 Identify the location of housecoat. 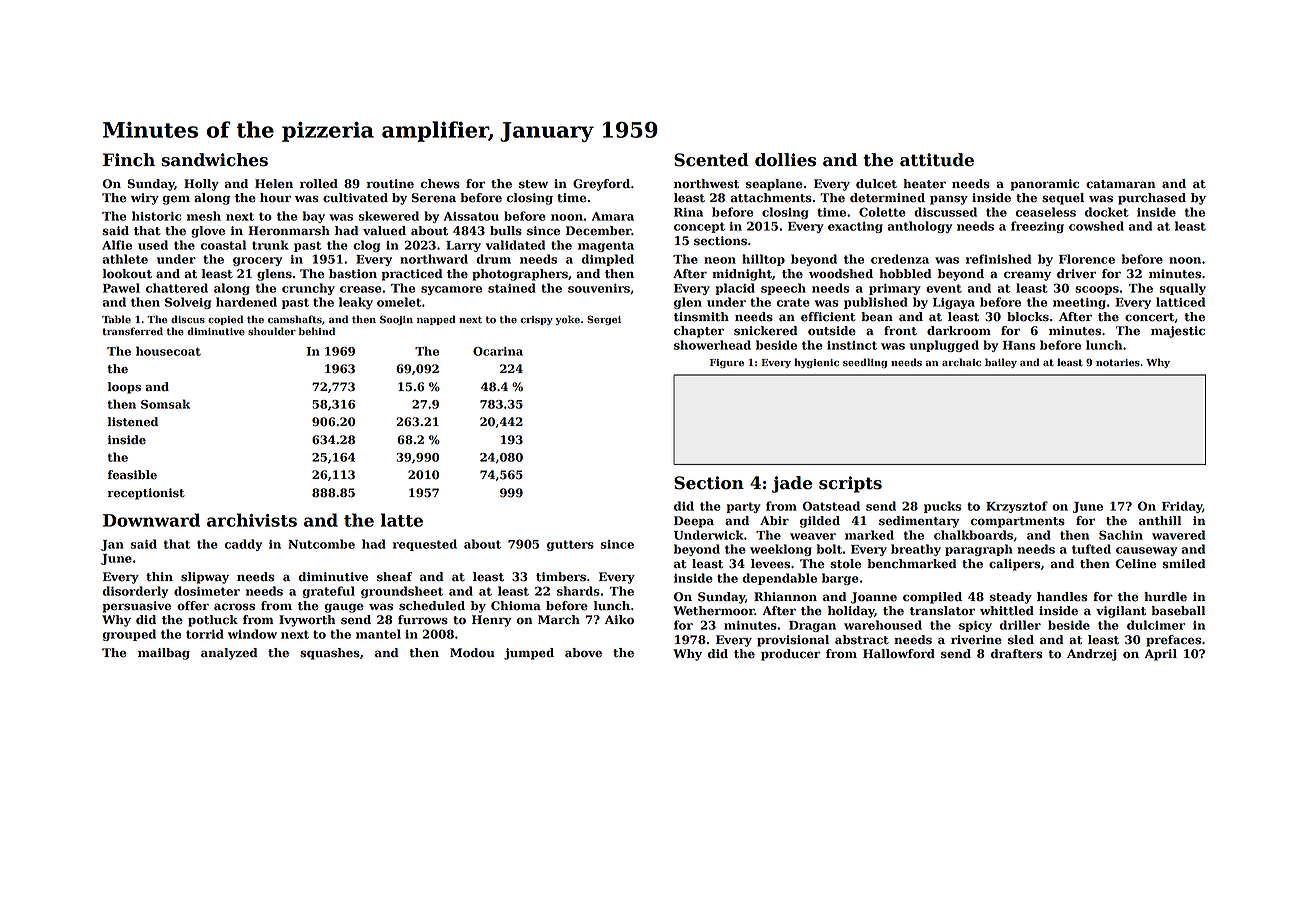
(168, 351).
